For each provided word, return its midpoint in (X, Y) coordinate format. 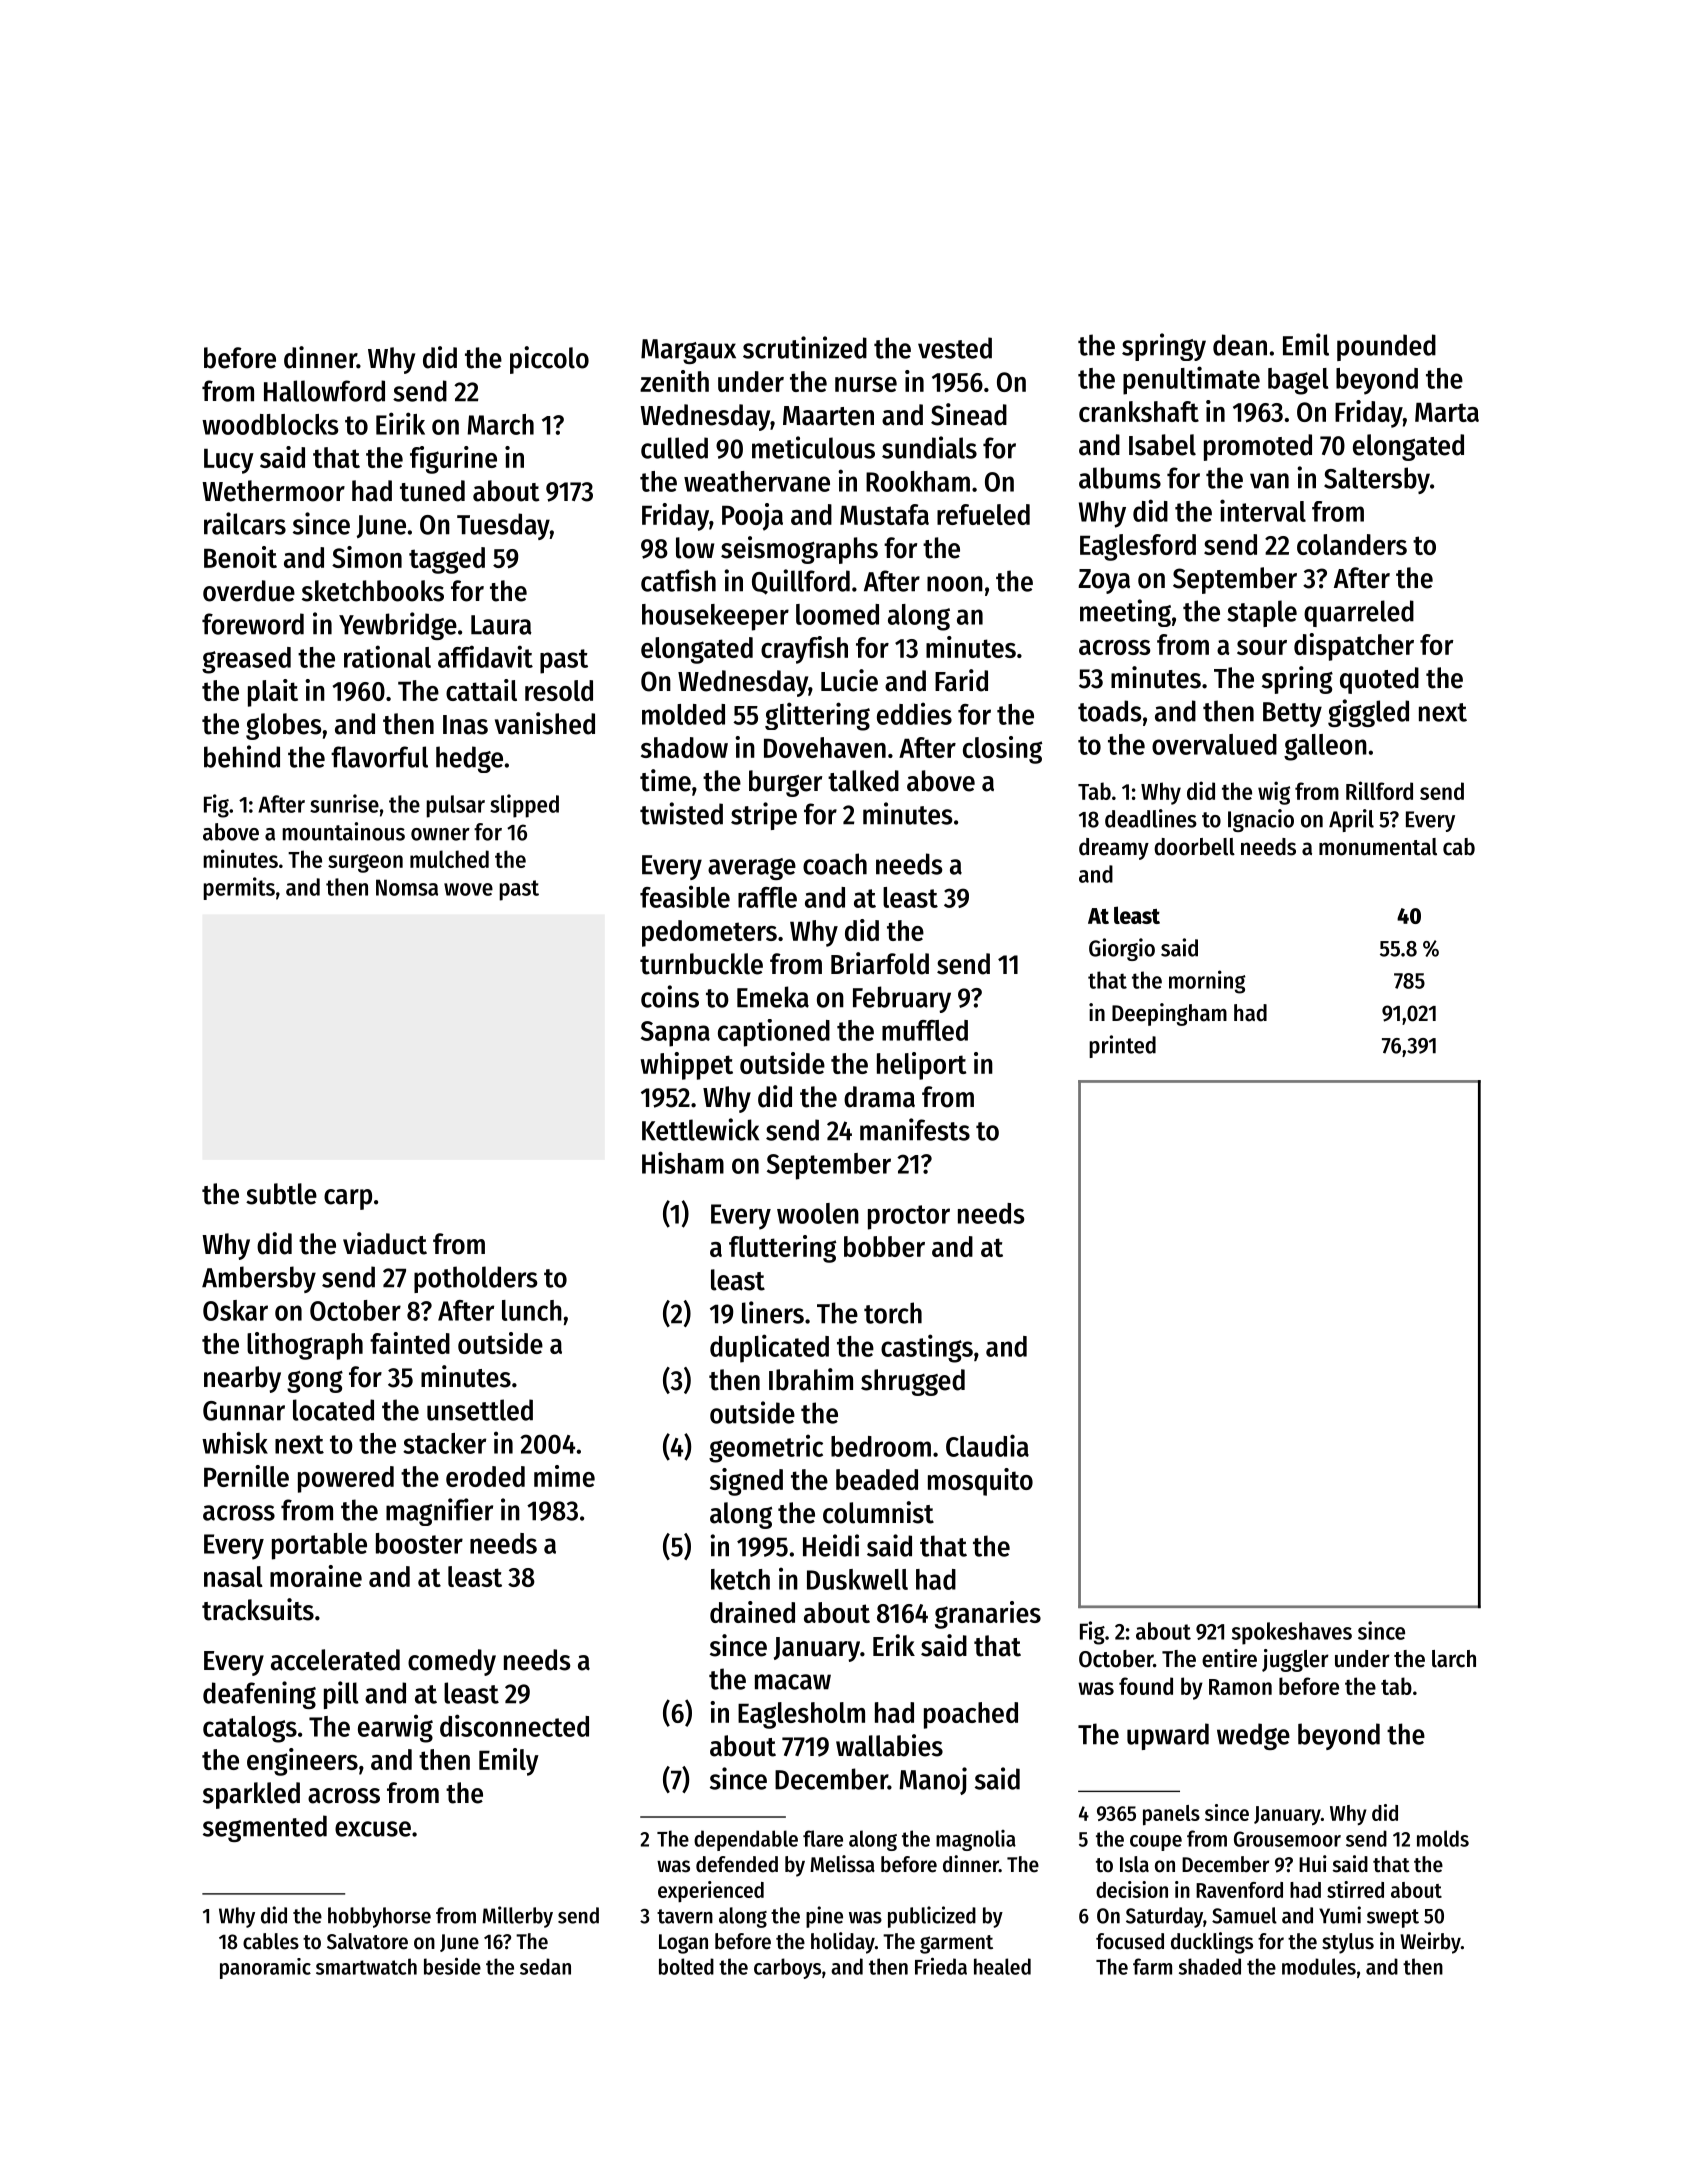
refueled (983, 514)
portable (319, 1546)
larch (1454, 1659)
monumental (1378, 847)
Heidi (831, 1545)
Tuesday (503, 526)
